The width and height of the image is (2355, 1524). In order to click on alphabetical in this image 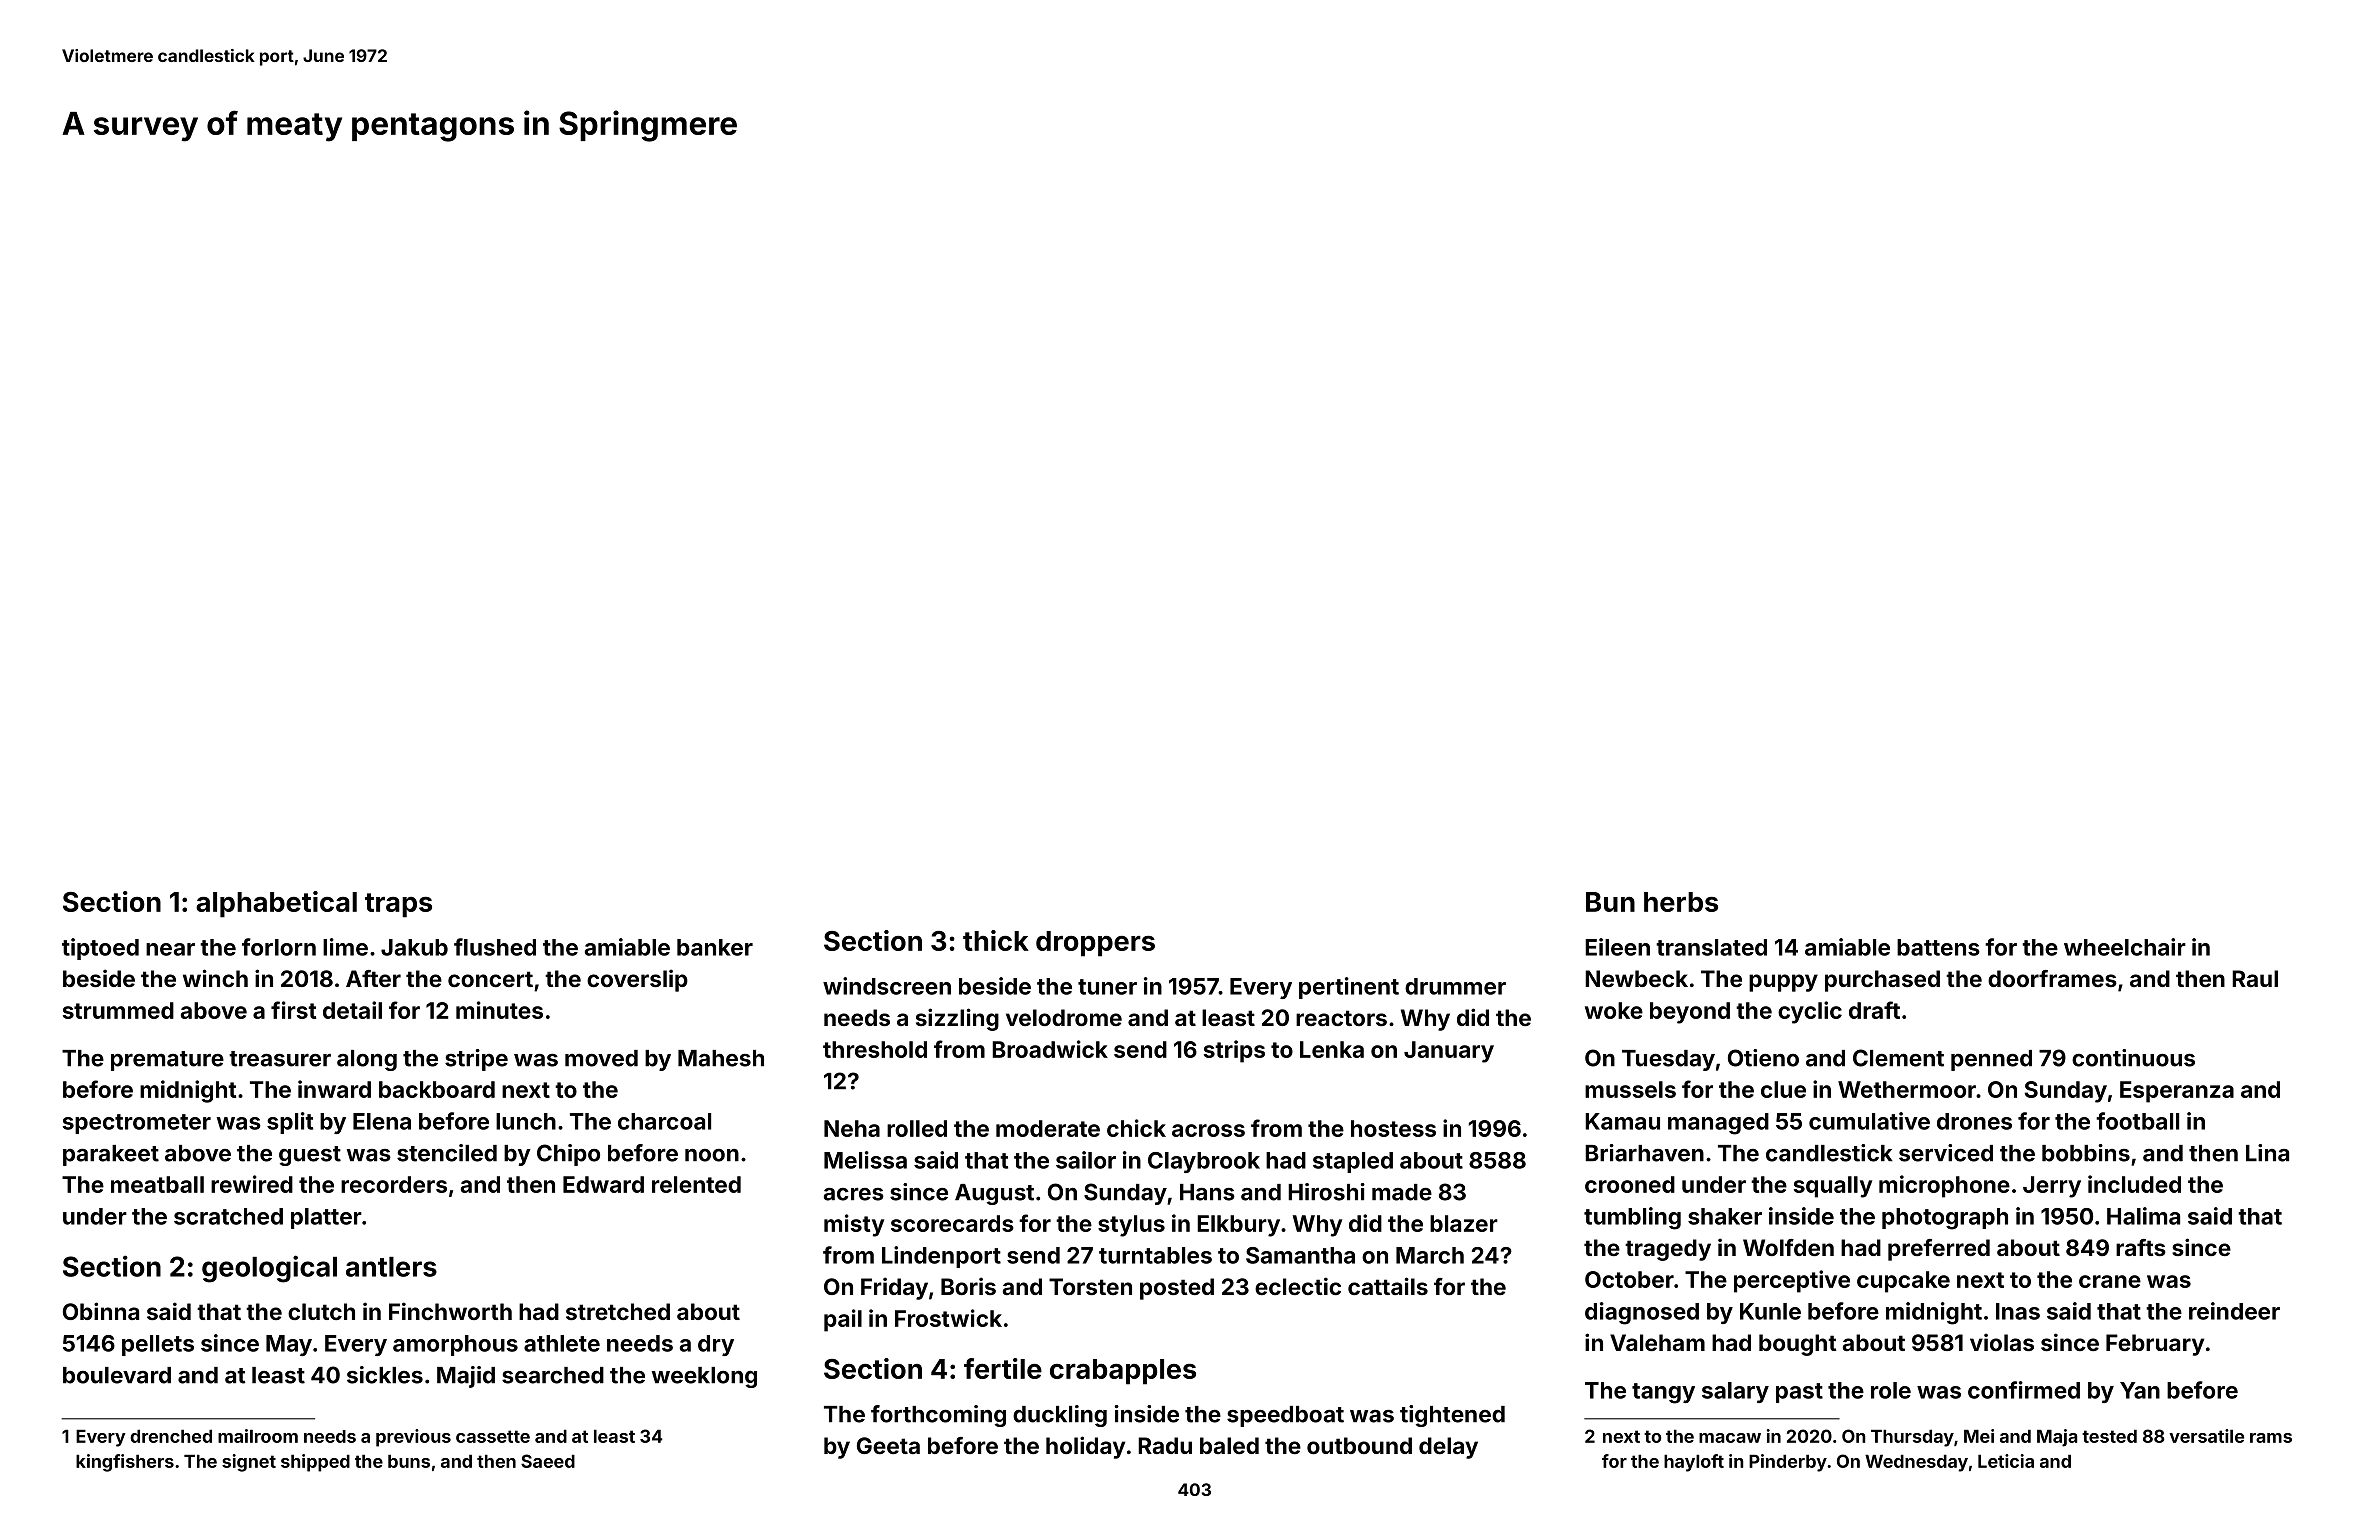, I will do `click(276, 904)`.
